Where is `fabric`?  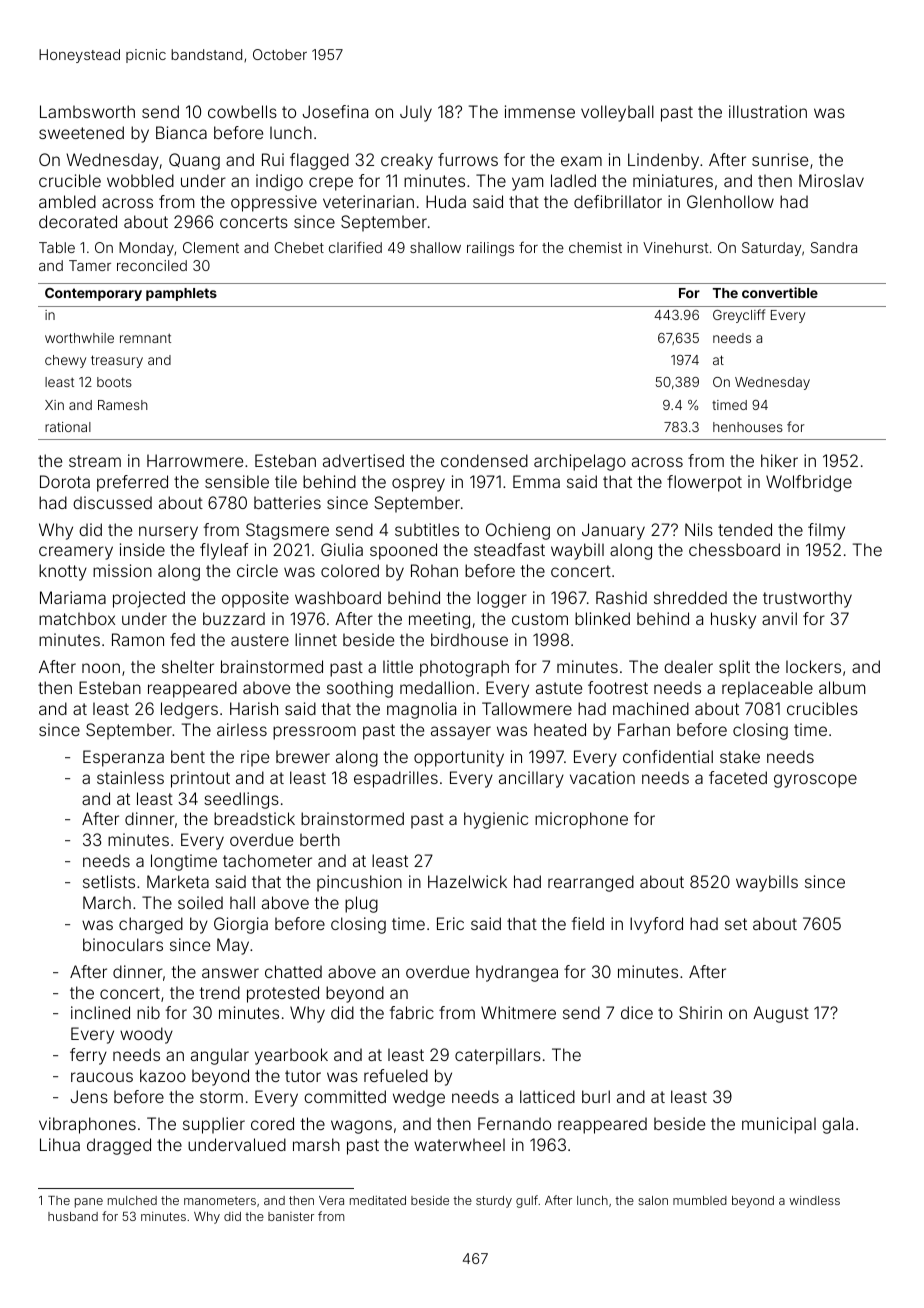 fabric is located at coordinates (412, 1012).
